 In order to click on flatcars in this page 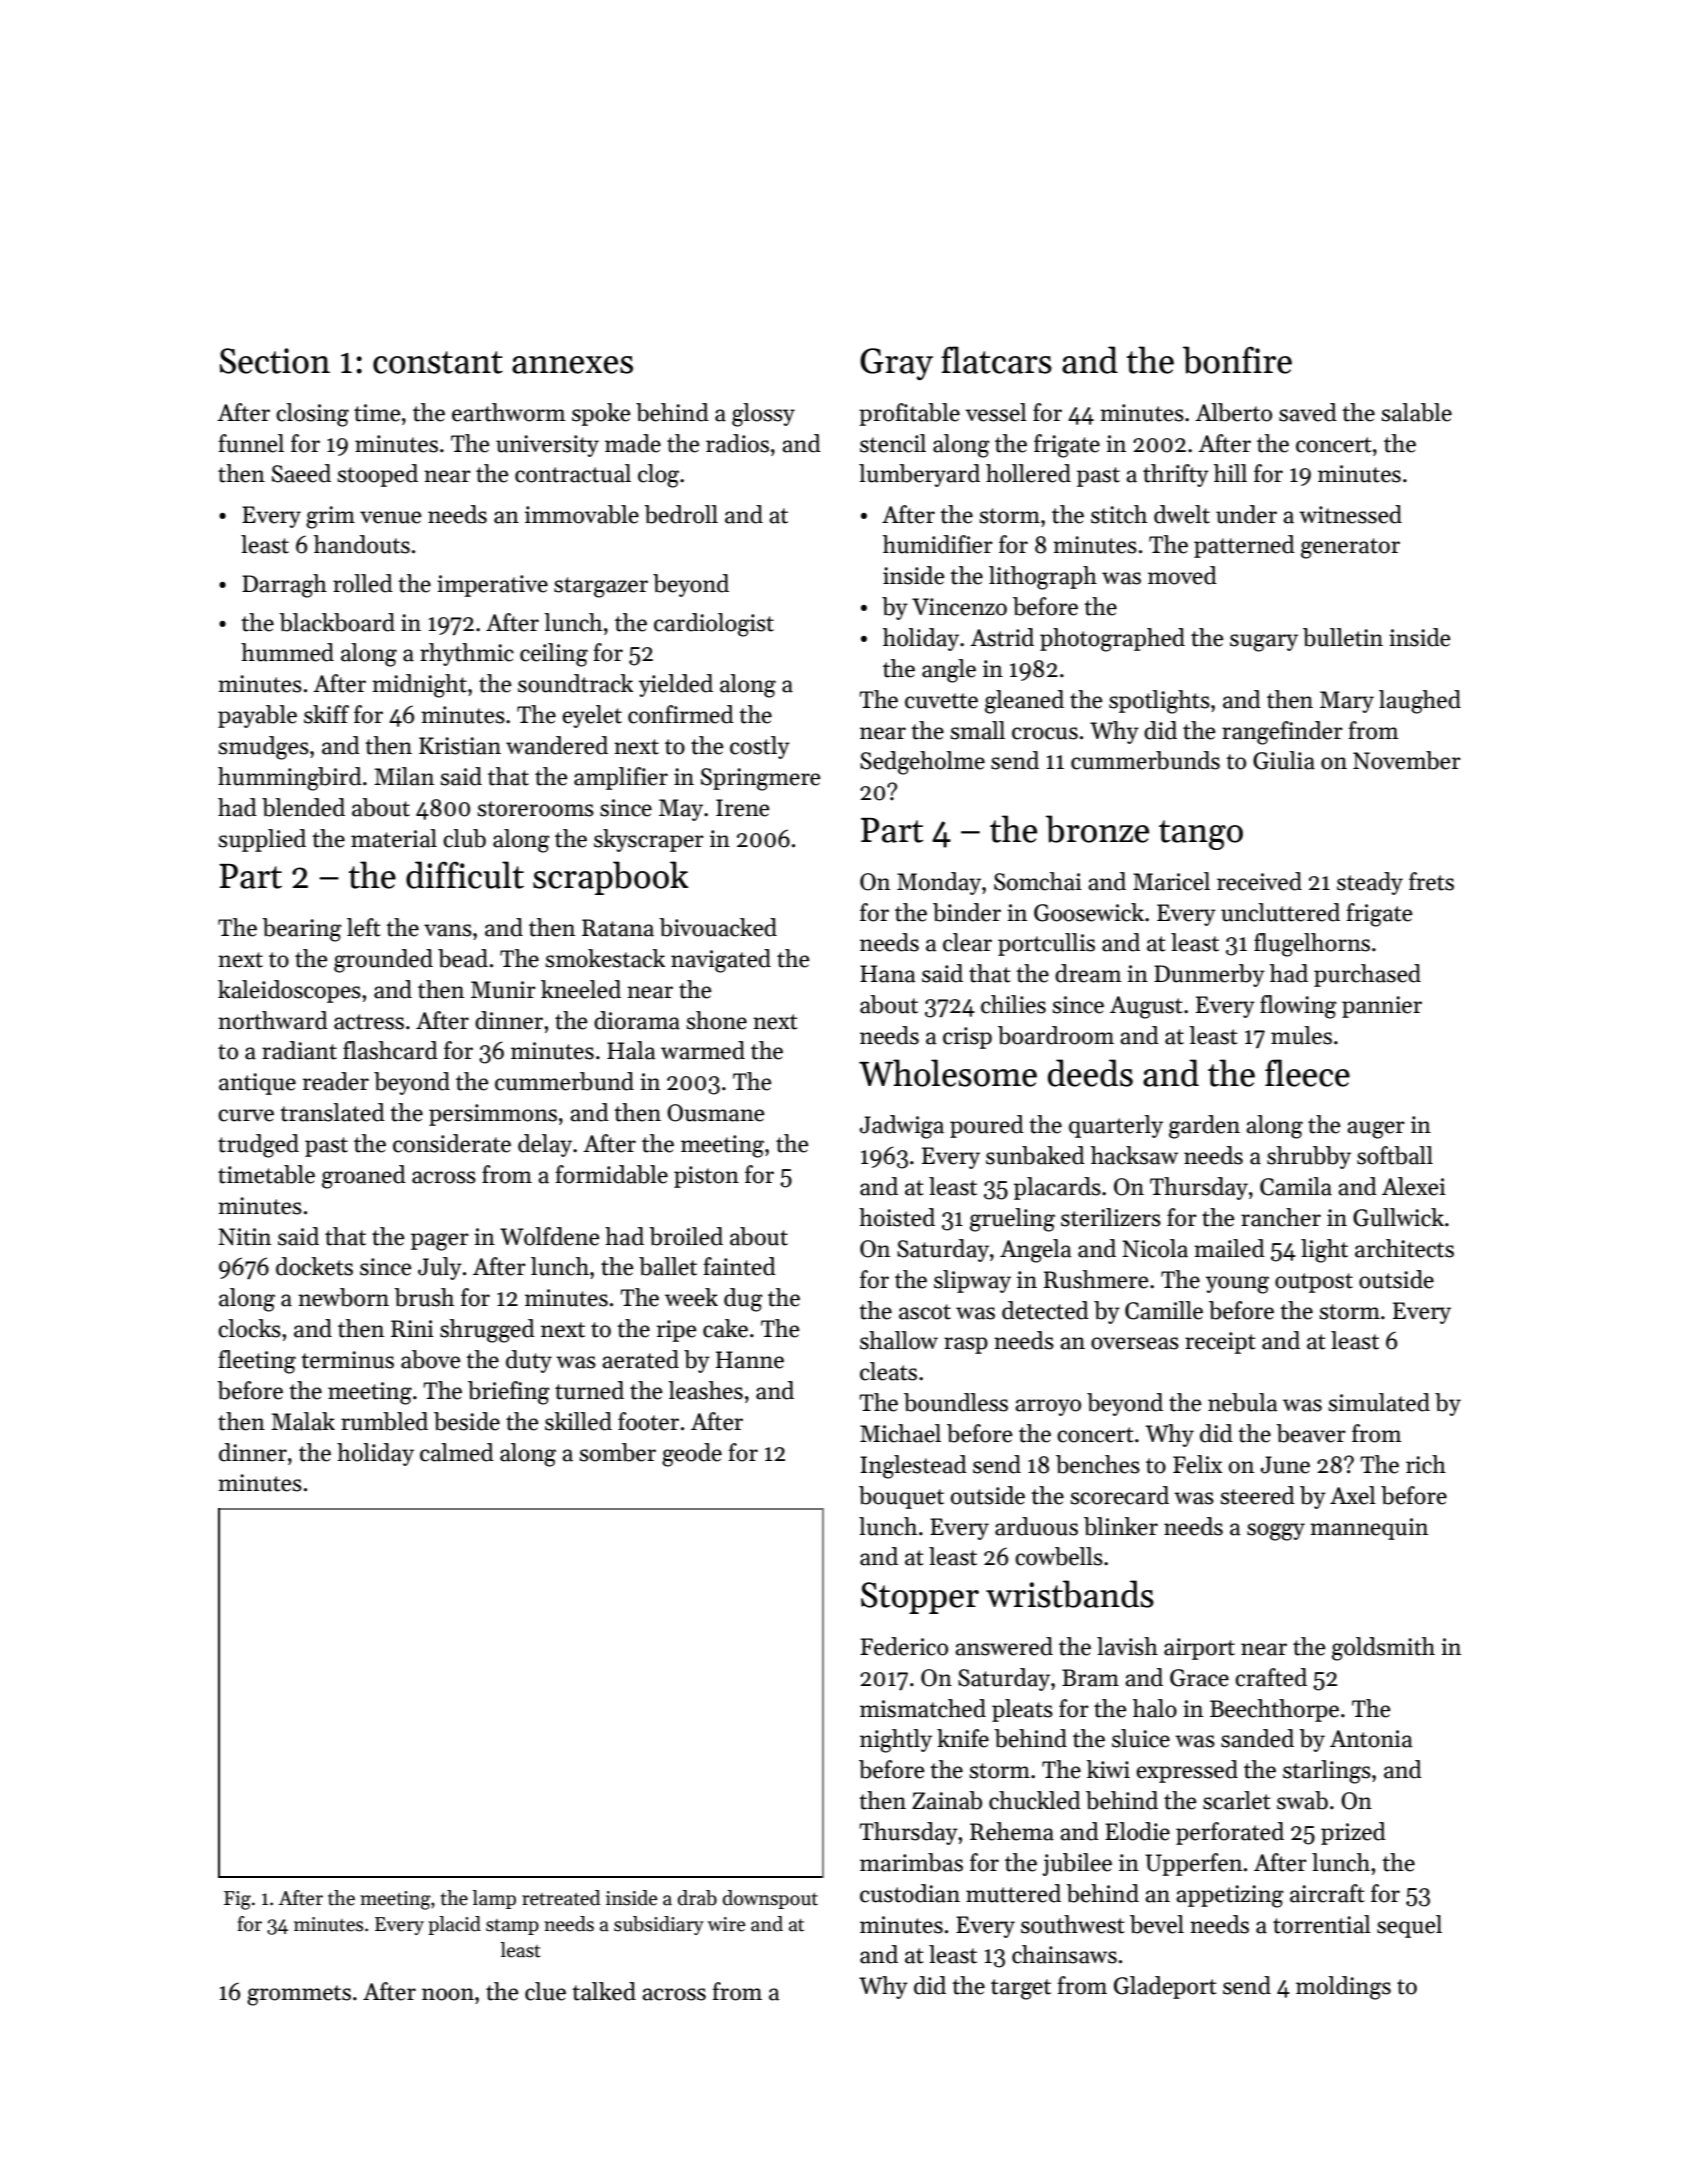, I will do `click(996, 360)`.
